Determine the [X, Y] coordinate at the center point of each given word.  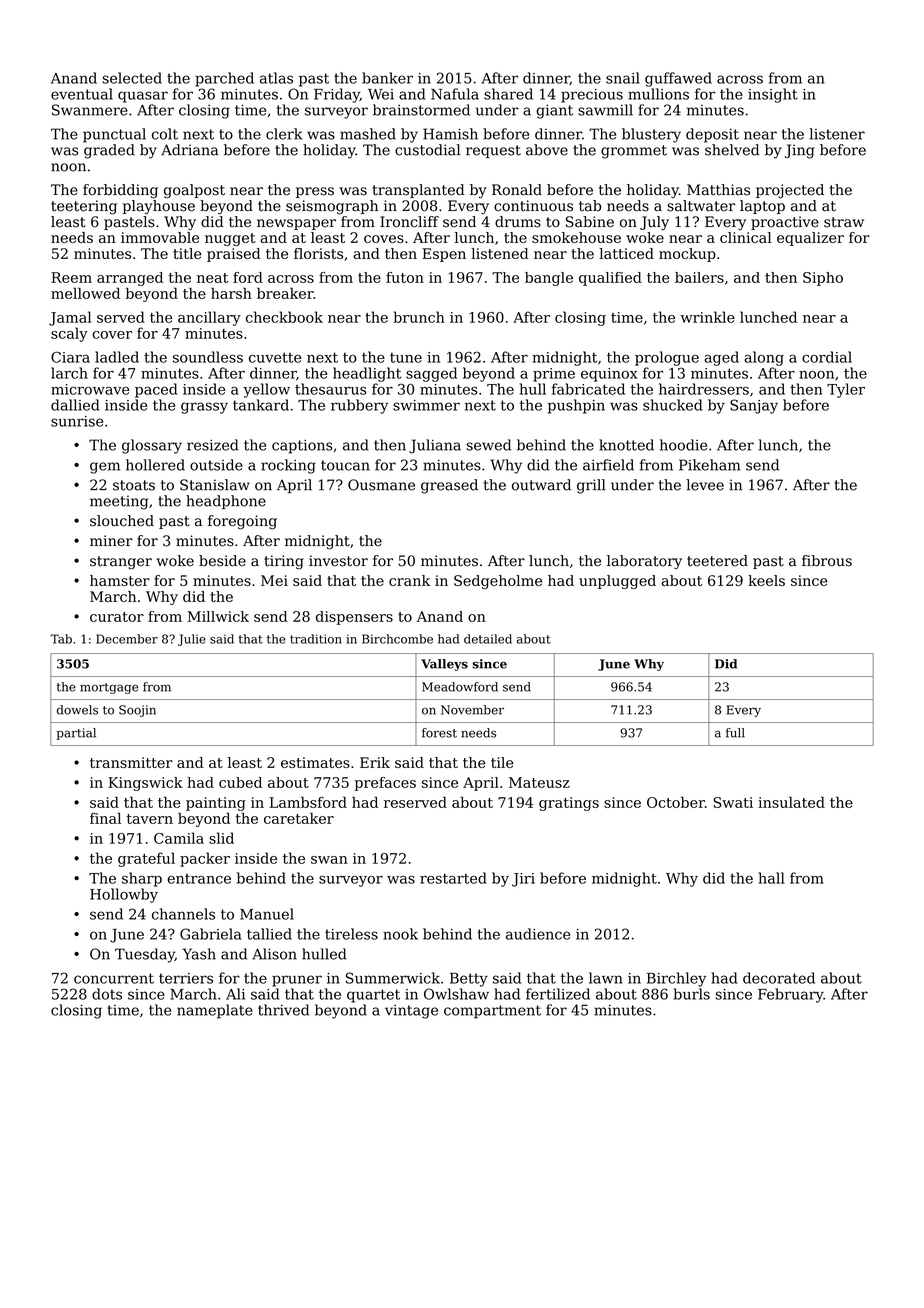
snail [623, 78]
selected [132, 78]
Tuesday [145, 955]
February [790, 995]
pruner [297, 981]
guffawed [678, 79]
